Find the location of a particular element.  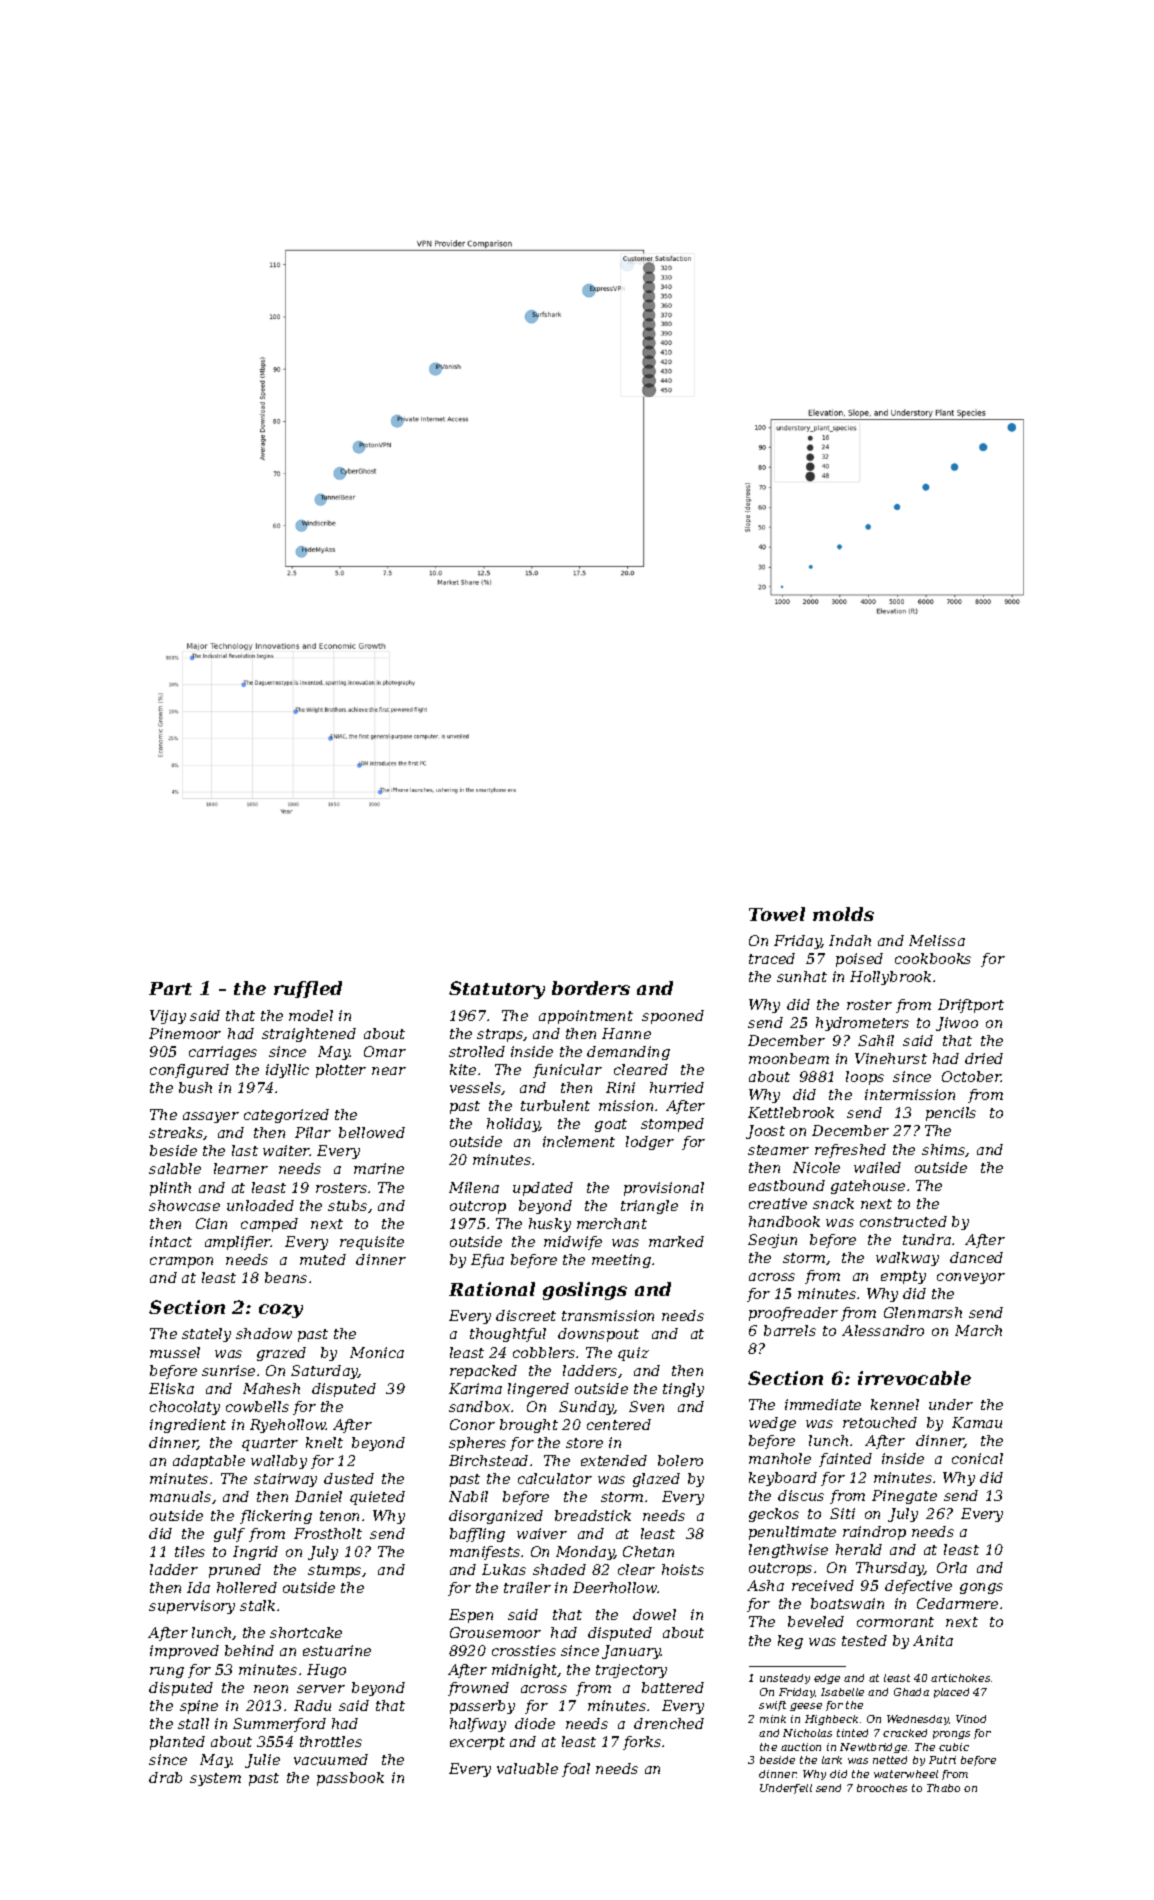

Part is located at coordinates (170, 988).
